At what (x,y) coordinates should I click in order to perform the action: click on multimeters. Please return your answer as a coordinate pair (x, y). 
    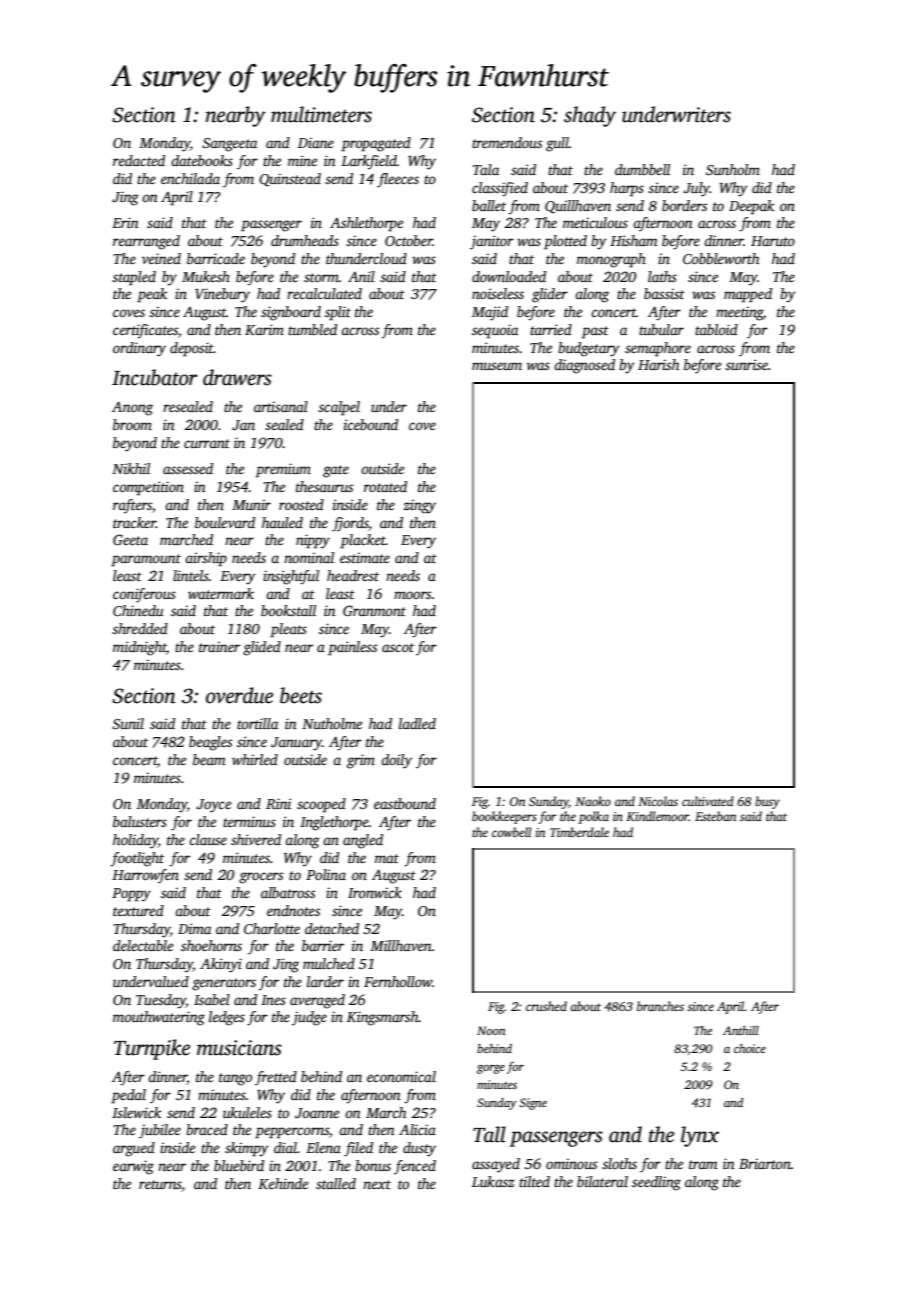
    Looking at the image, I should click on (321, 114).
